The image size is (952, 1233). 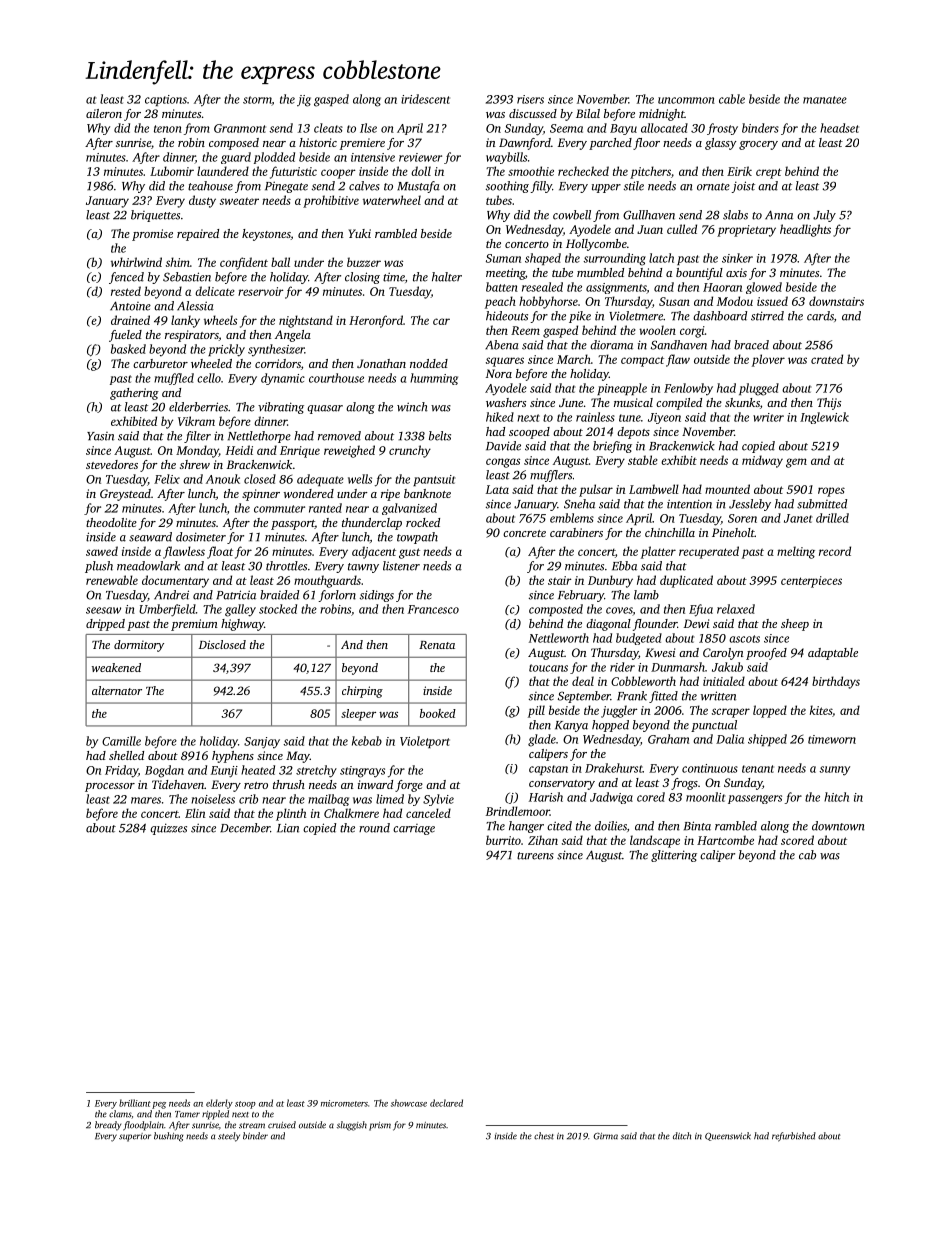 What do you see at coordinates (159, 1105) in the image?
I see `peg` at bounding box center [159, 1105].
